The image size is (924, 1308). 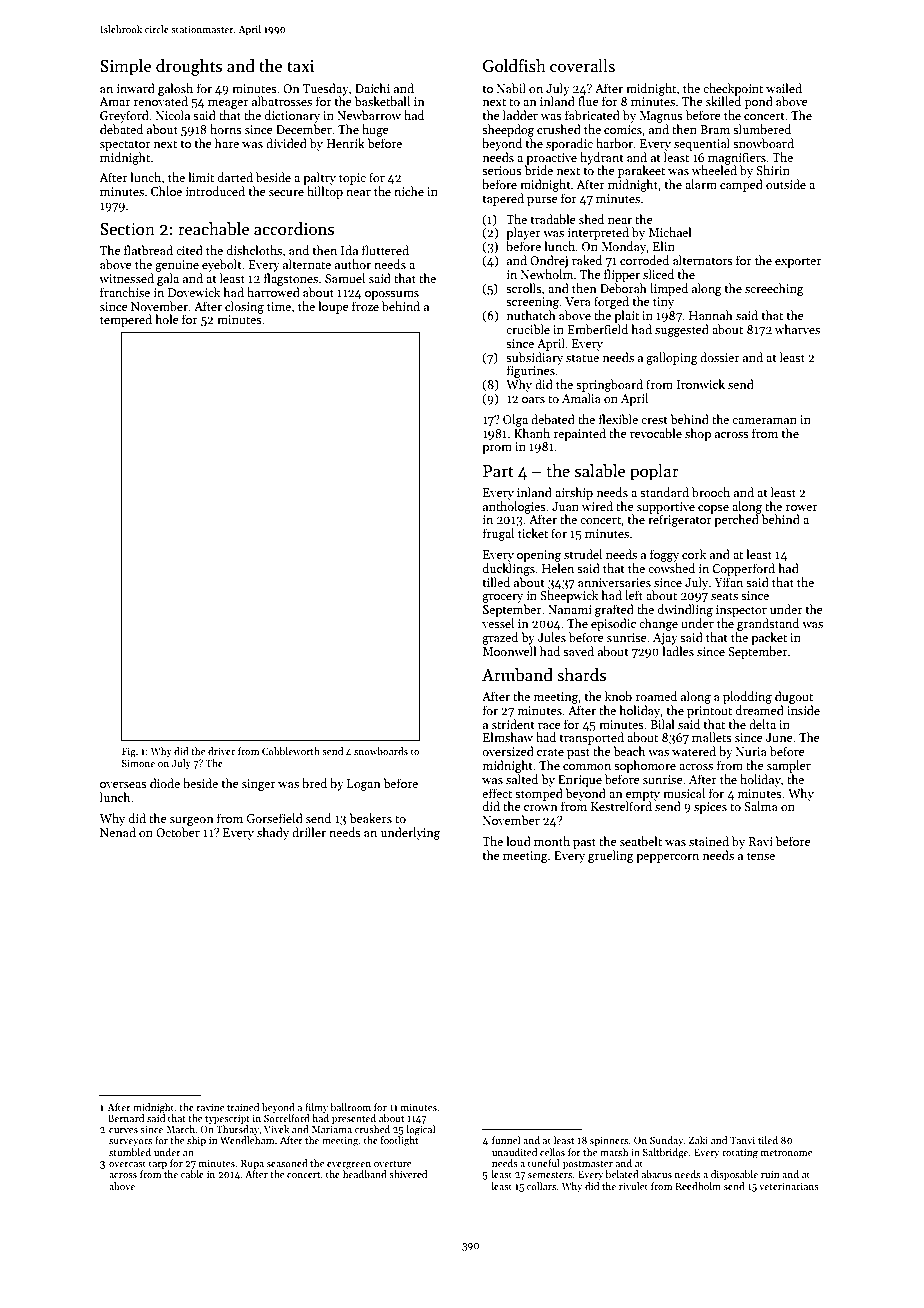 What do you see at coordinates (514, 66) in the screenshot?
I see `Goldfish` at bounding box center [514, 66].
